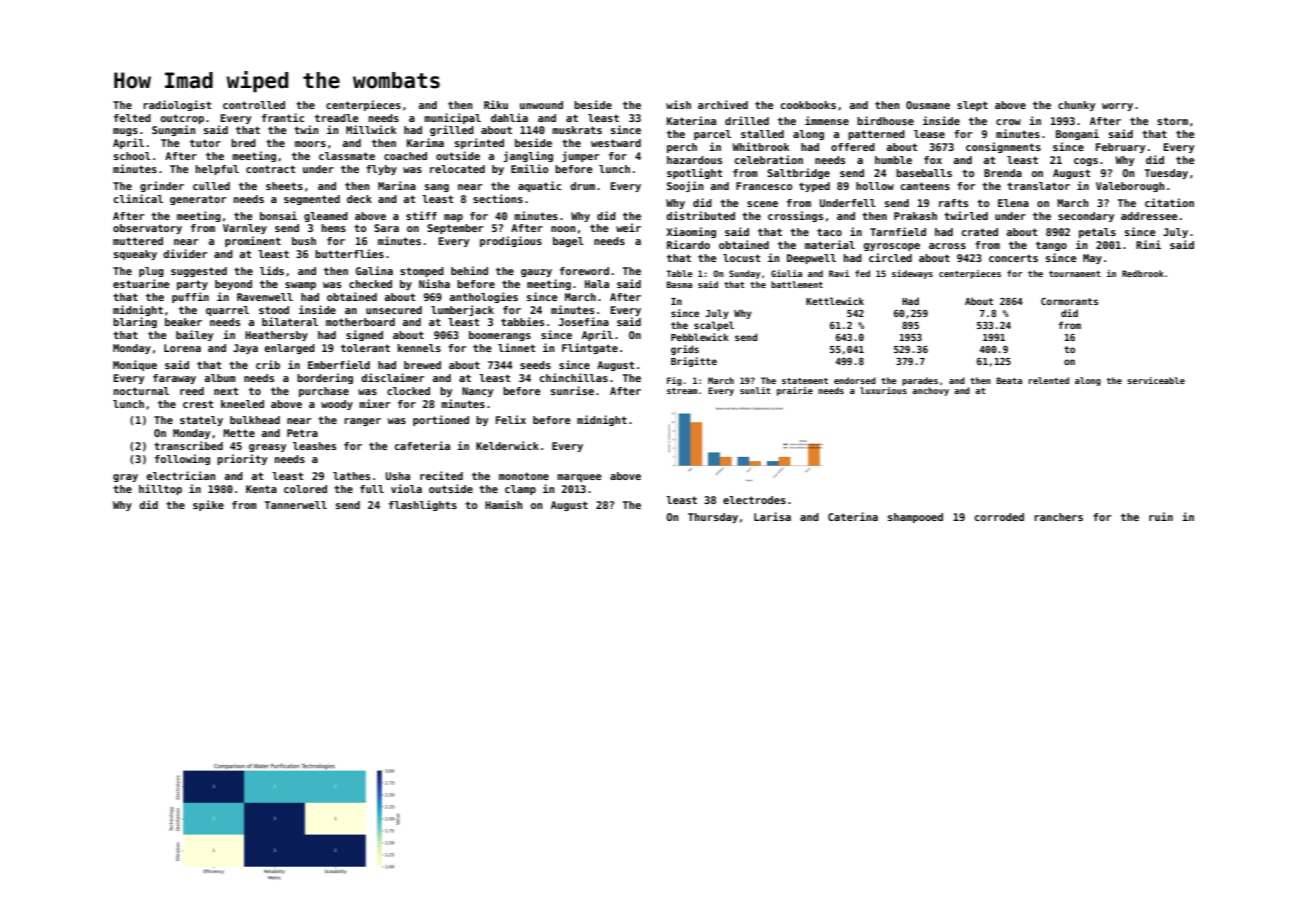  I want to click on sunlit, so click(755, 390).
